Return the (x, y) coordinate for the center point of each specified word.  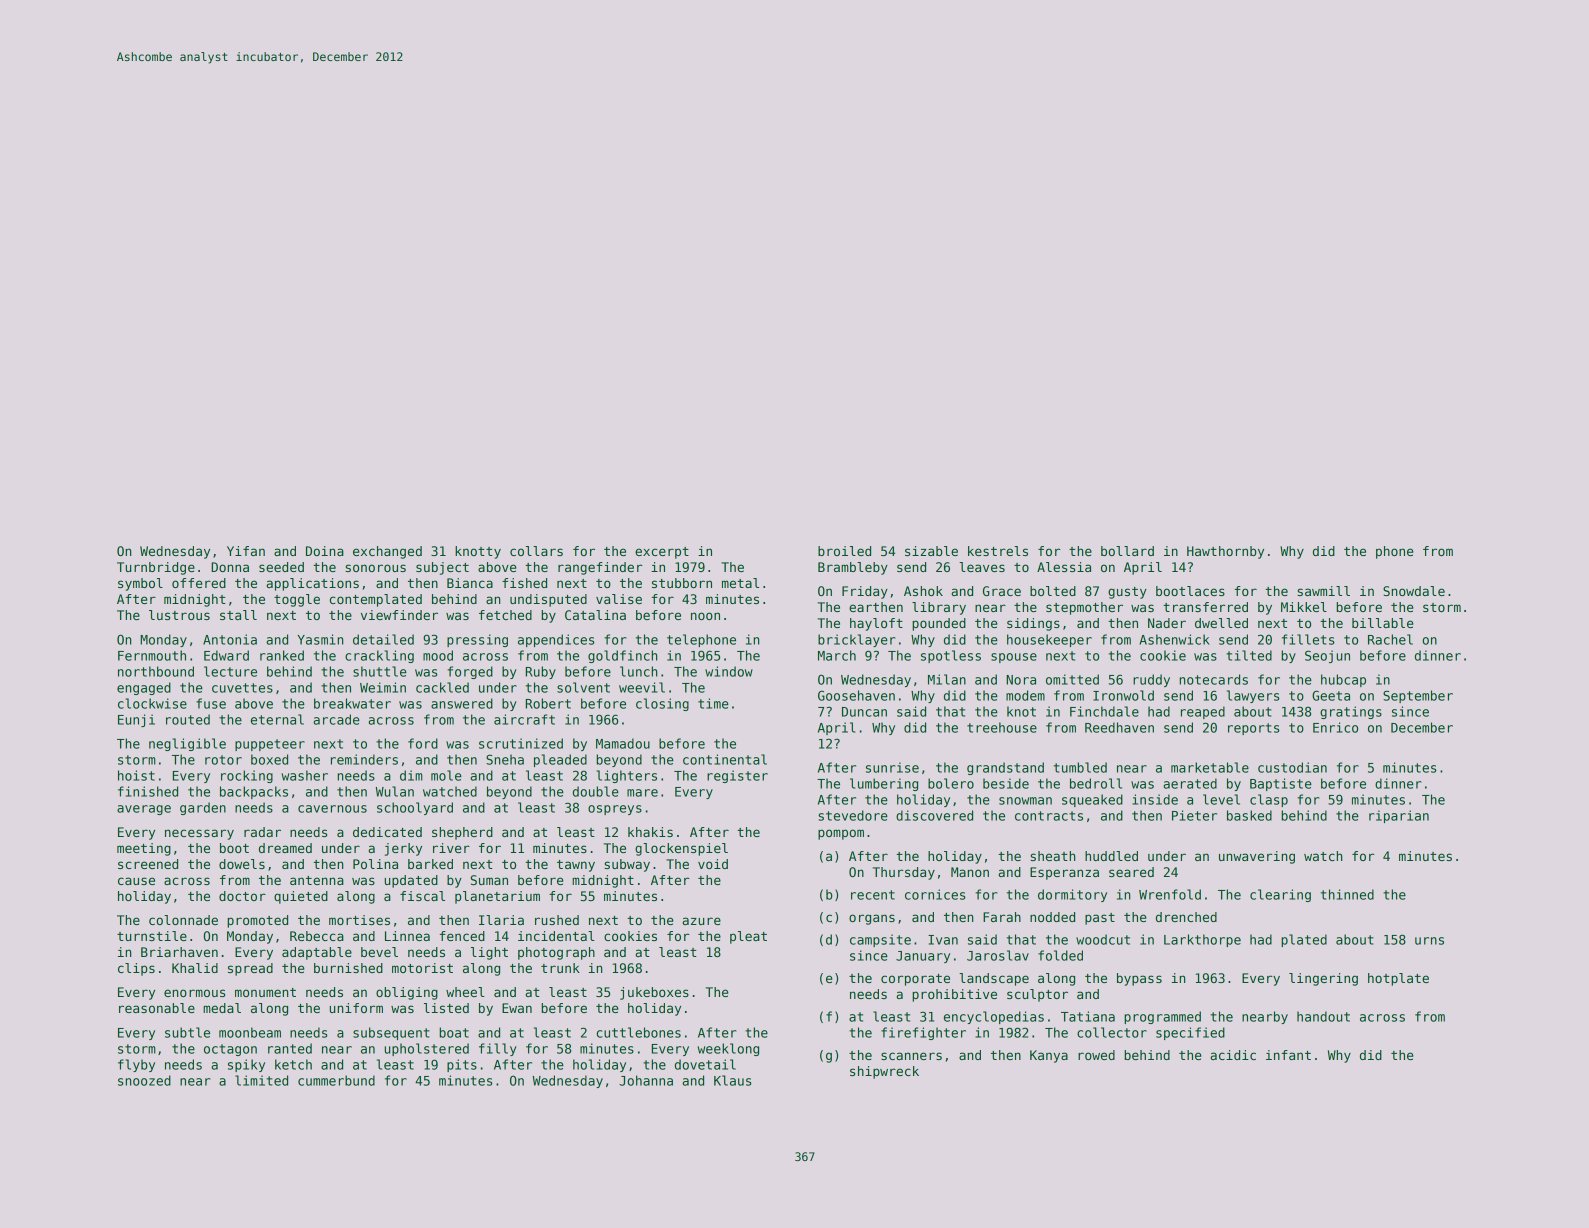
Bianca (470, 583)
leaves (982, 567)
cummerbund (336, 1080)
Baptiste (1281, 784)
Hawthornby (1225, 552)
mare (642, 793)
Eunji (136, 720)
